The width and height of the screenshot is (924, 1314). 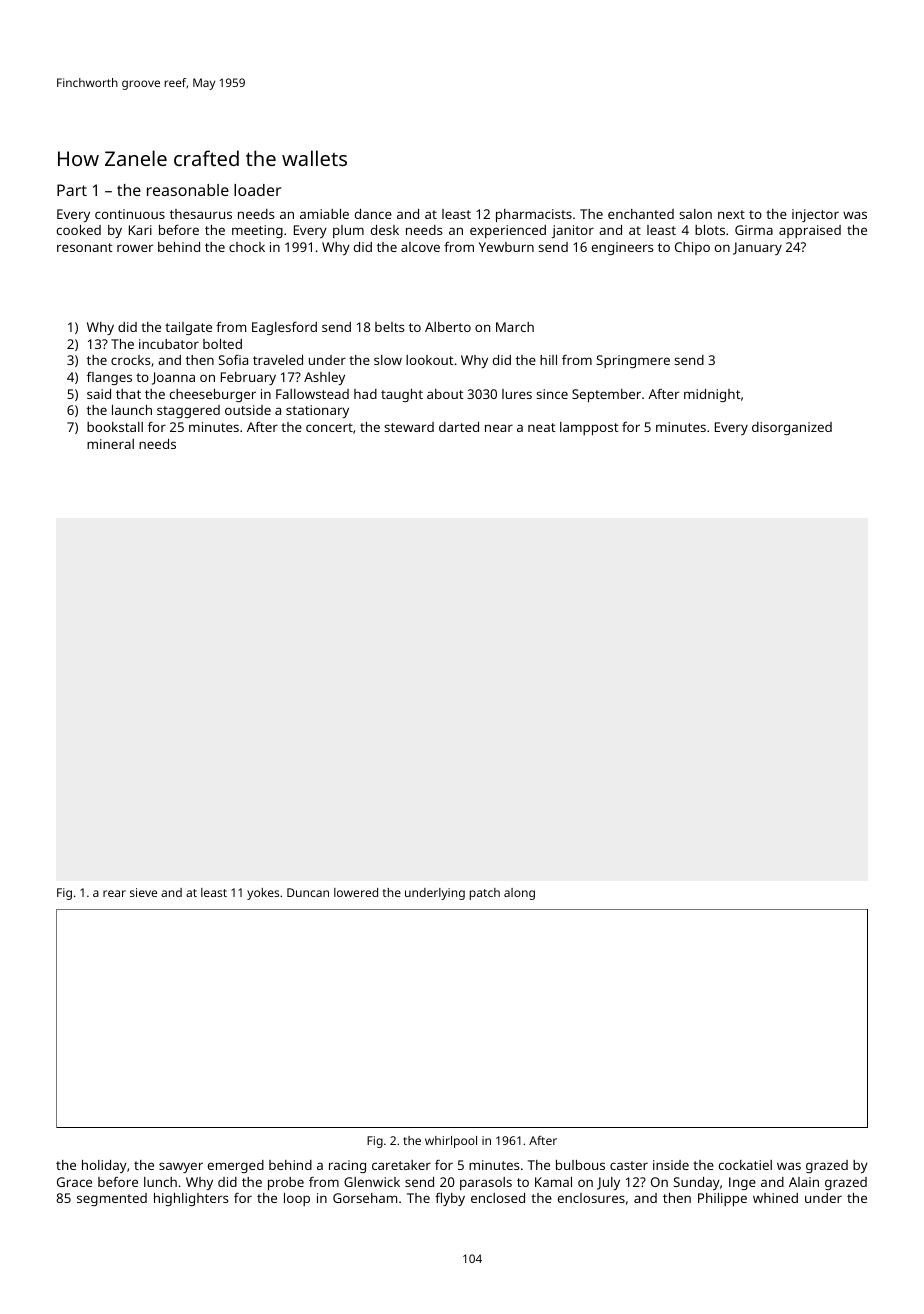 What do you see at coordinates (286, 1183) in the screenshot?
I see `probe` at bounding box center [286, 1183].
